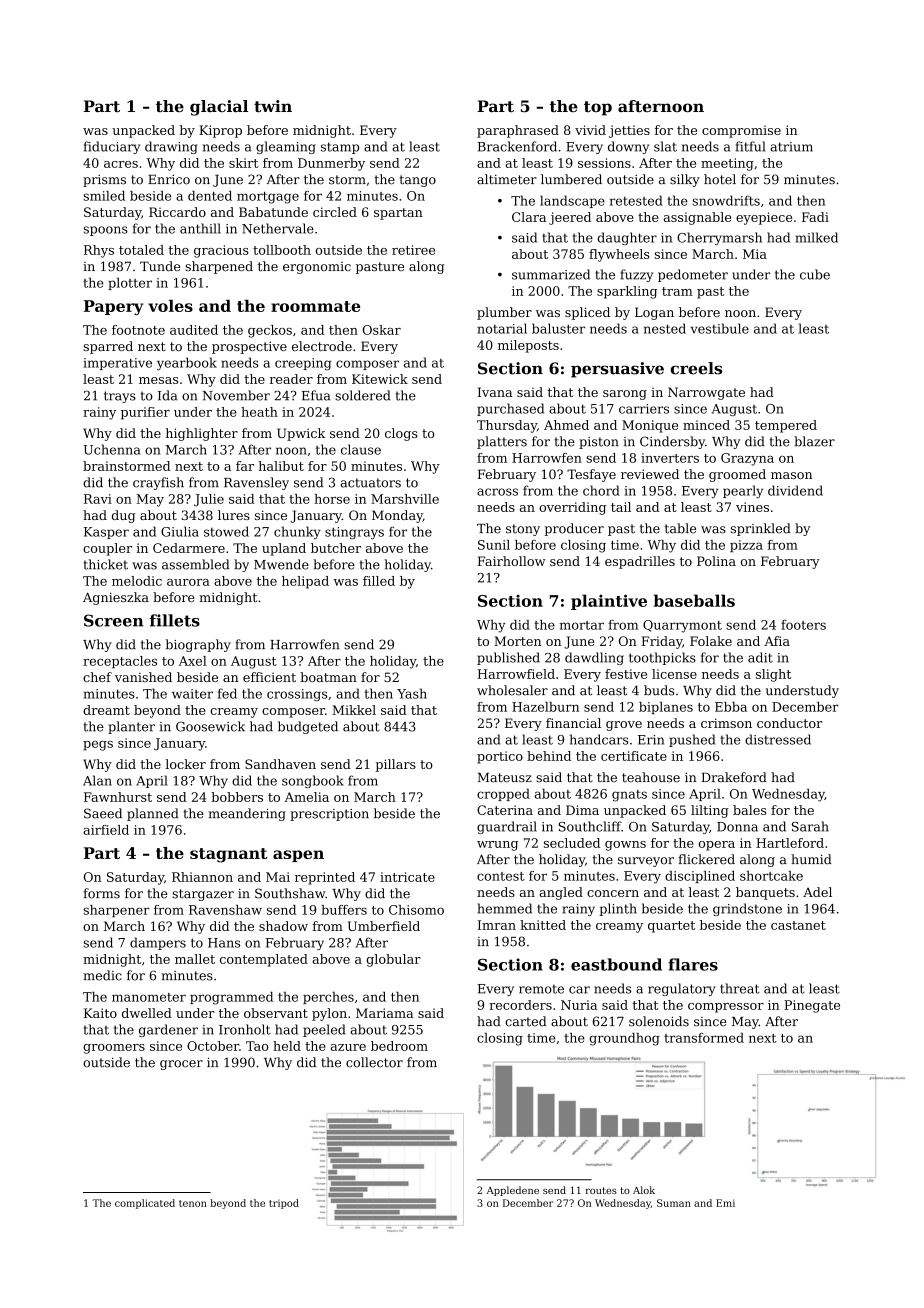 The width and height of the screenshot is (924, 1308). I want to click on contemplated, so click(264, 960).
